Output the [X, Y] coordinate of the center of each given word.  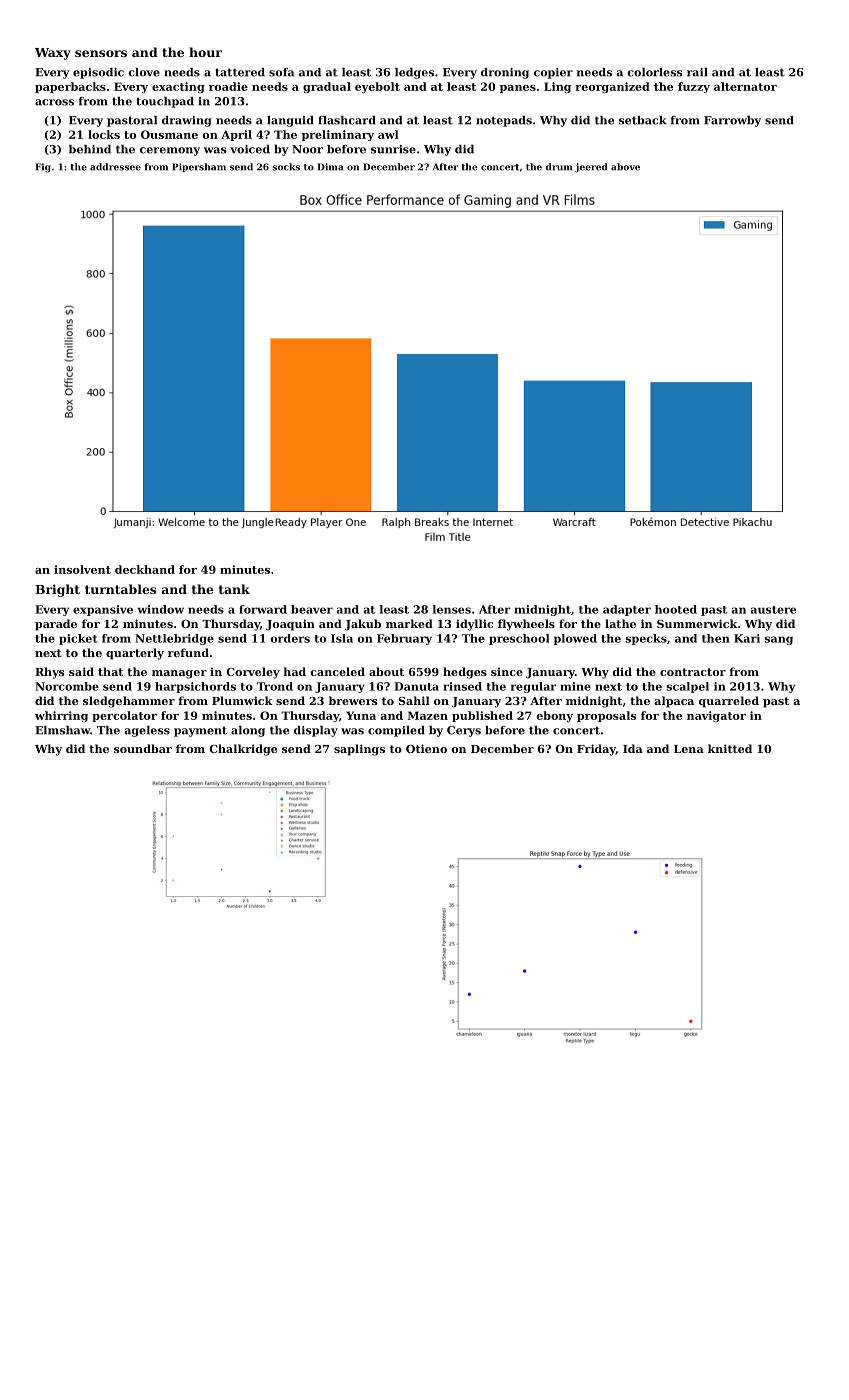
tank [234, 589]
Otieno [426, 748]
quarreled [729, 702]
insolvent [82, 569]
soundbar [143, 748]
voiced [250, 149]
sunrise [393, 149]
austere [773, 610]
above [625, 167]
